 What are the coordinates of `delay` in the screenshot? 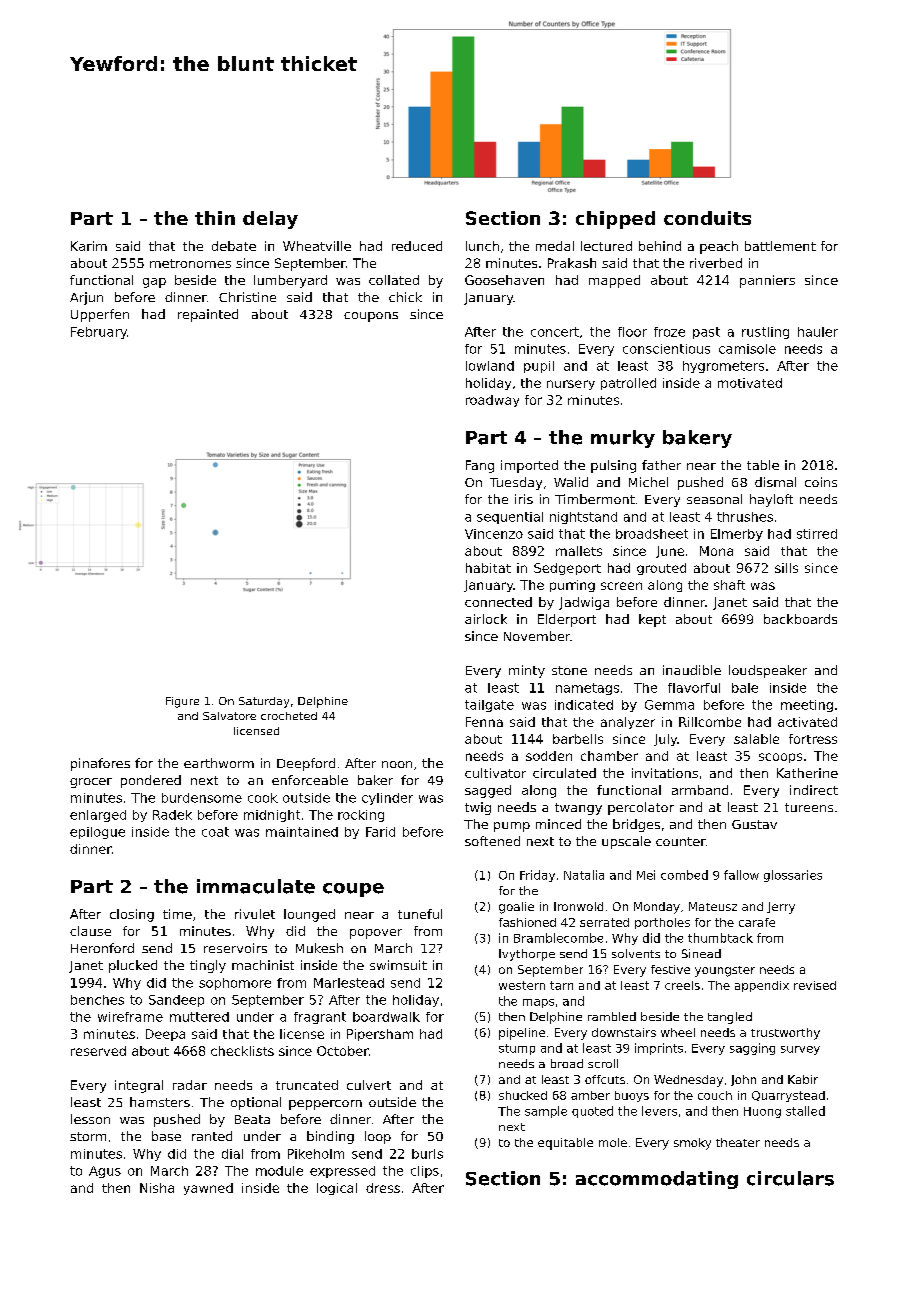 It's located at (270, 220).
